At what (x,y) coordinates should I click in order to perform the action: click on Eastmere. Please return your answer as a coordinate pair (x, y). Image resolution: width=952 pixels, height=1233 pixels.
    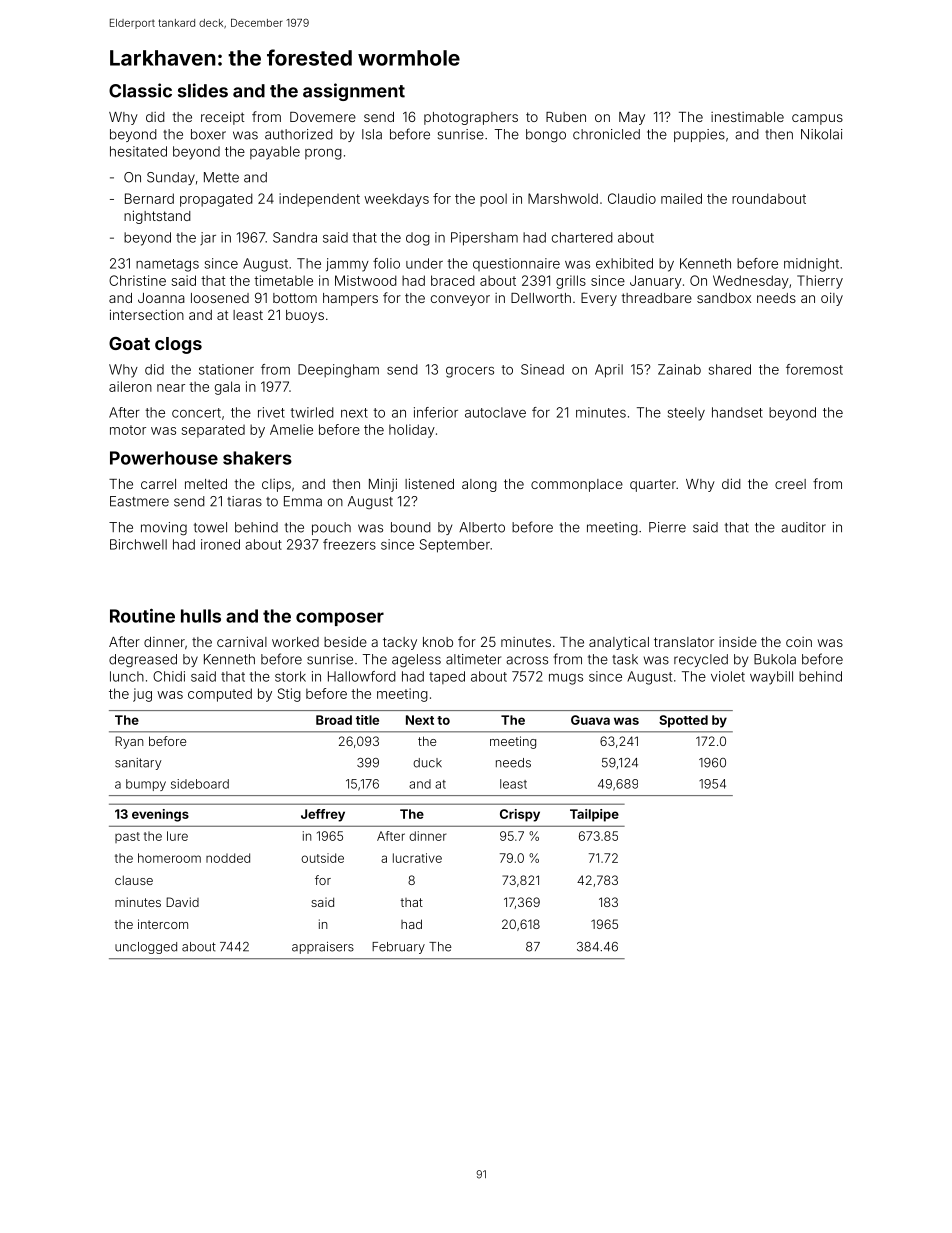
    Looking at the image, I should click on (139, 501).
